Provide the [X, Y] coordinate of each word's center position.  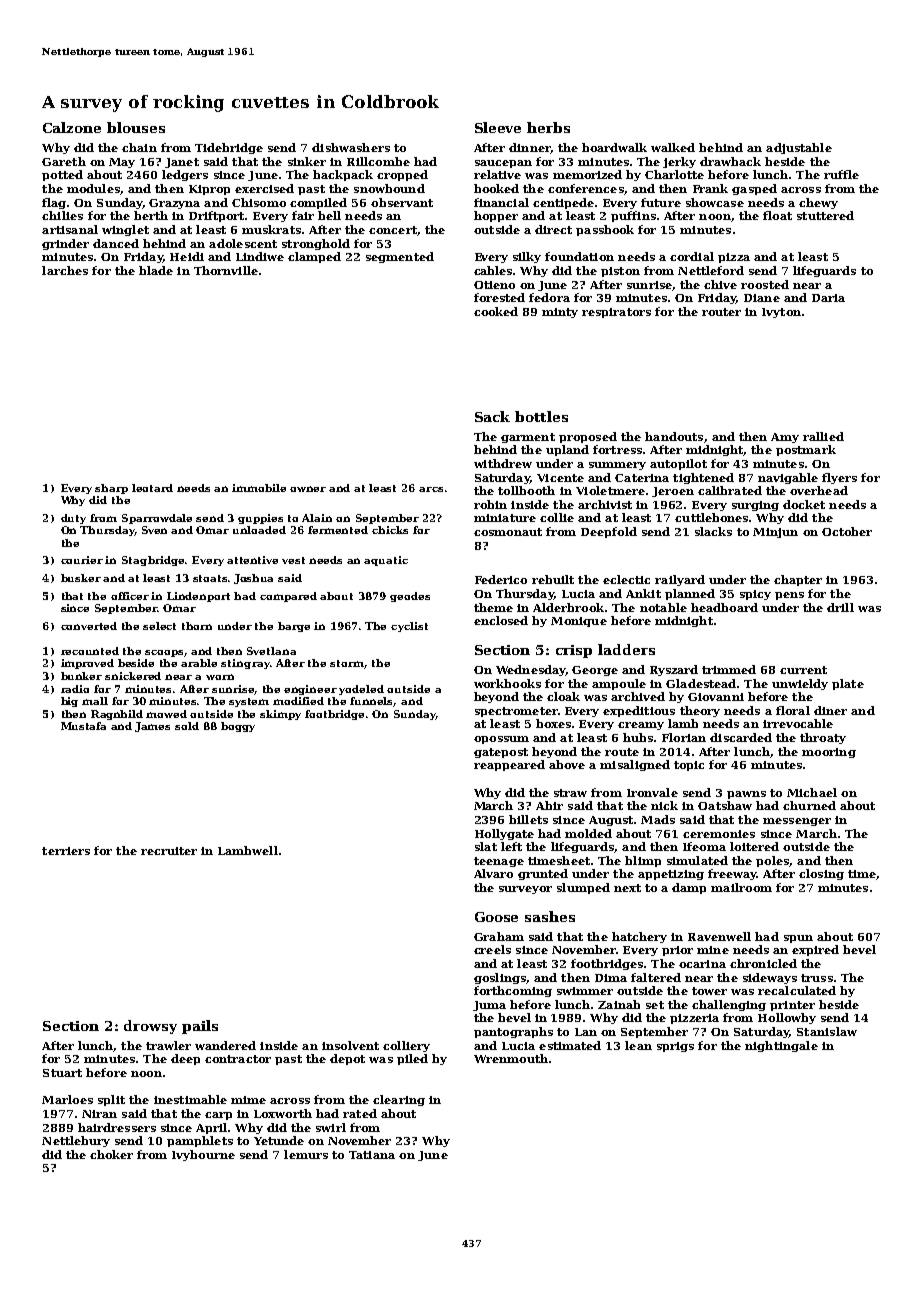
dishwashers [351, 147]
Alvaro [493, 873]
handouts [674, 436]
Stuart [62, 1073]
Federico [501, 579]
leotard [152, 488]
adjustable [799, 148]
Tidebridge [229, 148]
